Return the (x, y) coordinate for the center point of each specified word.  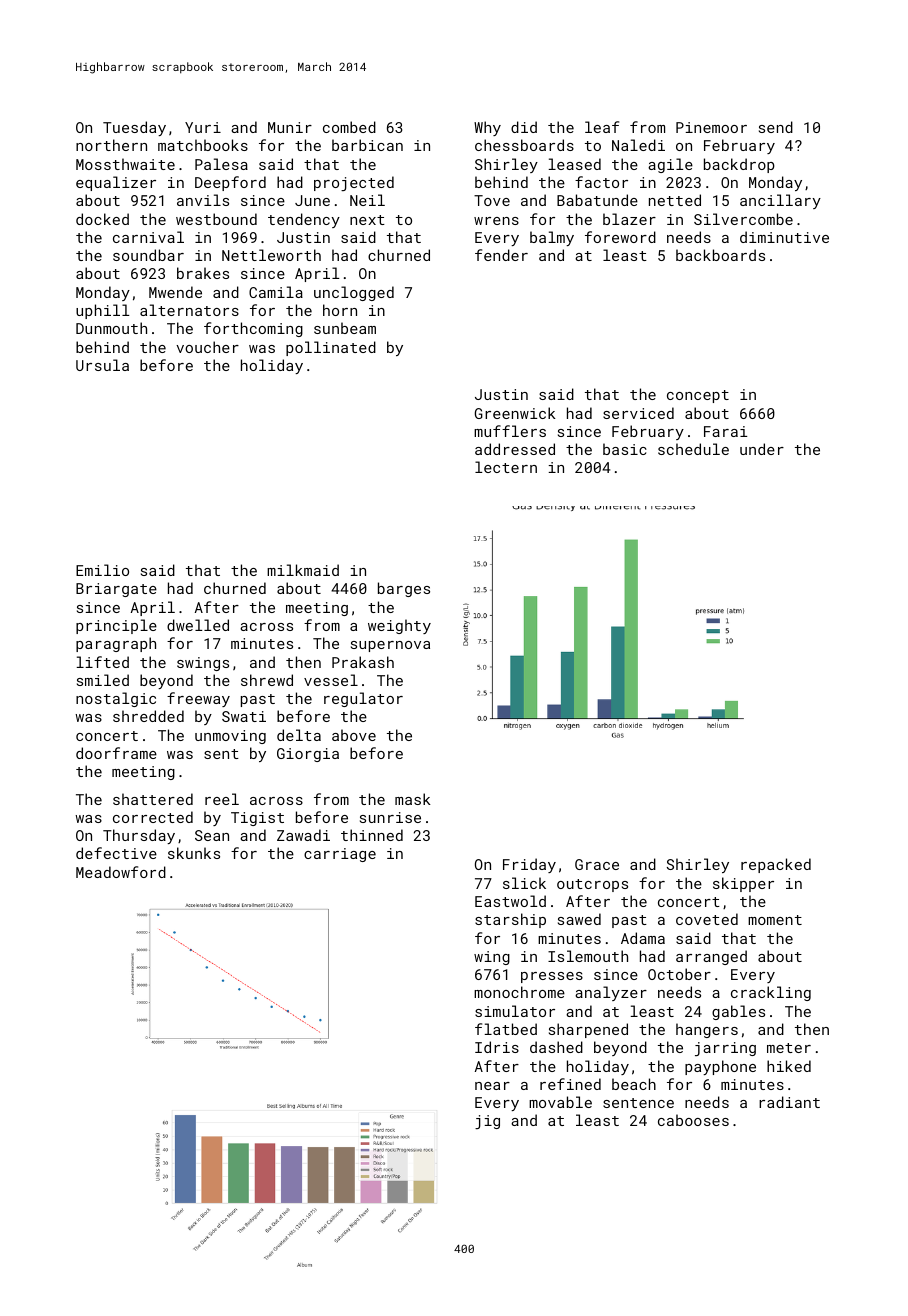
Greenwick (515, 413)
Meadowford (121, 872)
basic (625, 449)
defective (116, 853)
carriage (340, 855)
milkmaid (303, 570)
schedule (693, 449)
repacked (776, 865)
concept (698, 396)
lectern (506, 467)
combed (349, 127)
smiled (103, 680)
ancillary (780, 201)
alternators (189, 310)
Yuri (203, 127)
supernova (390, 646)
